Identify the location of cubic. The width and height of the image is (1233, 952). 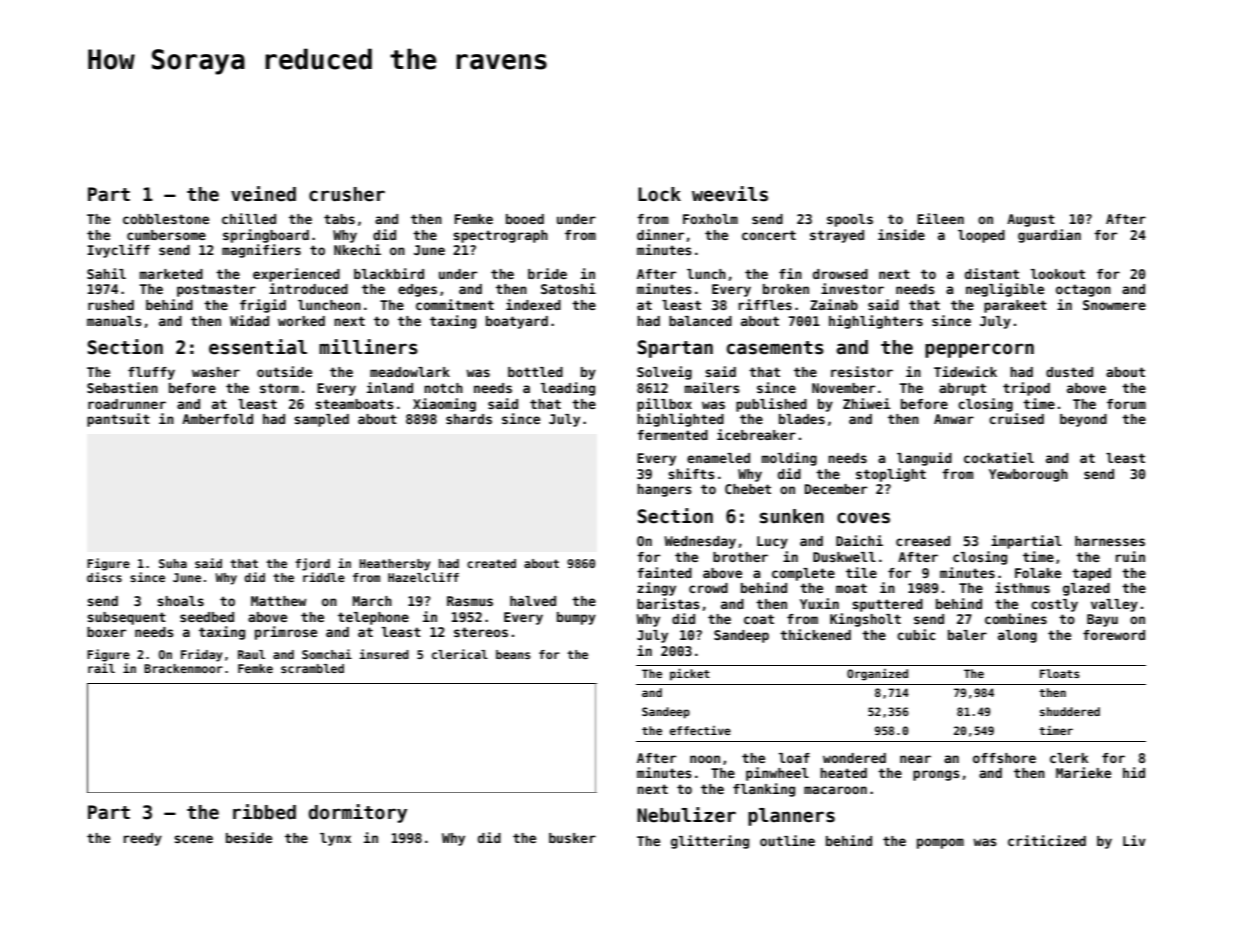
(916, 634).
